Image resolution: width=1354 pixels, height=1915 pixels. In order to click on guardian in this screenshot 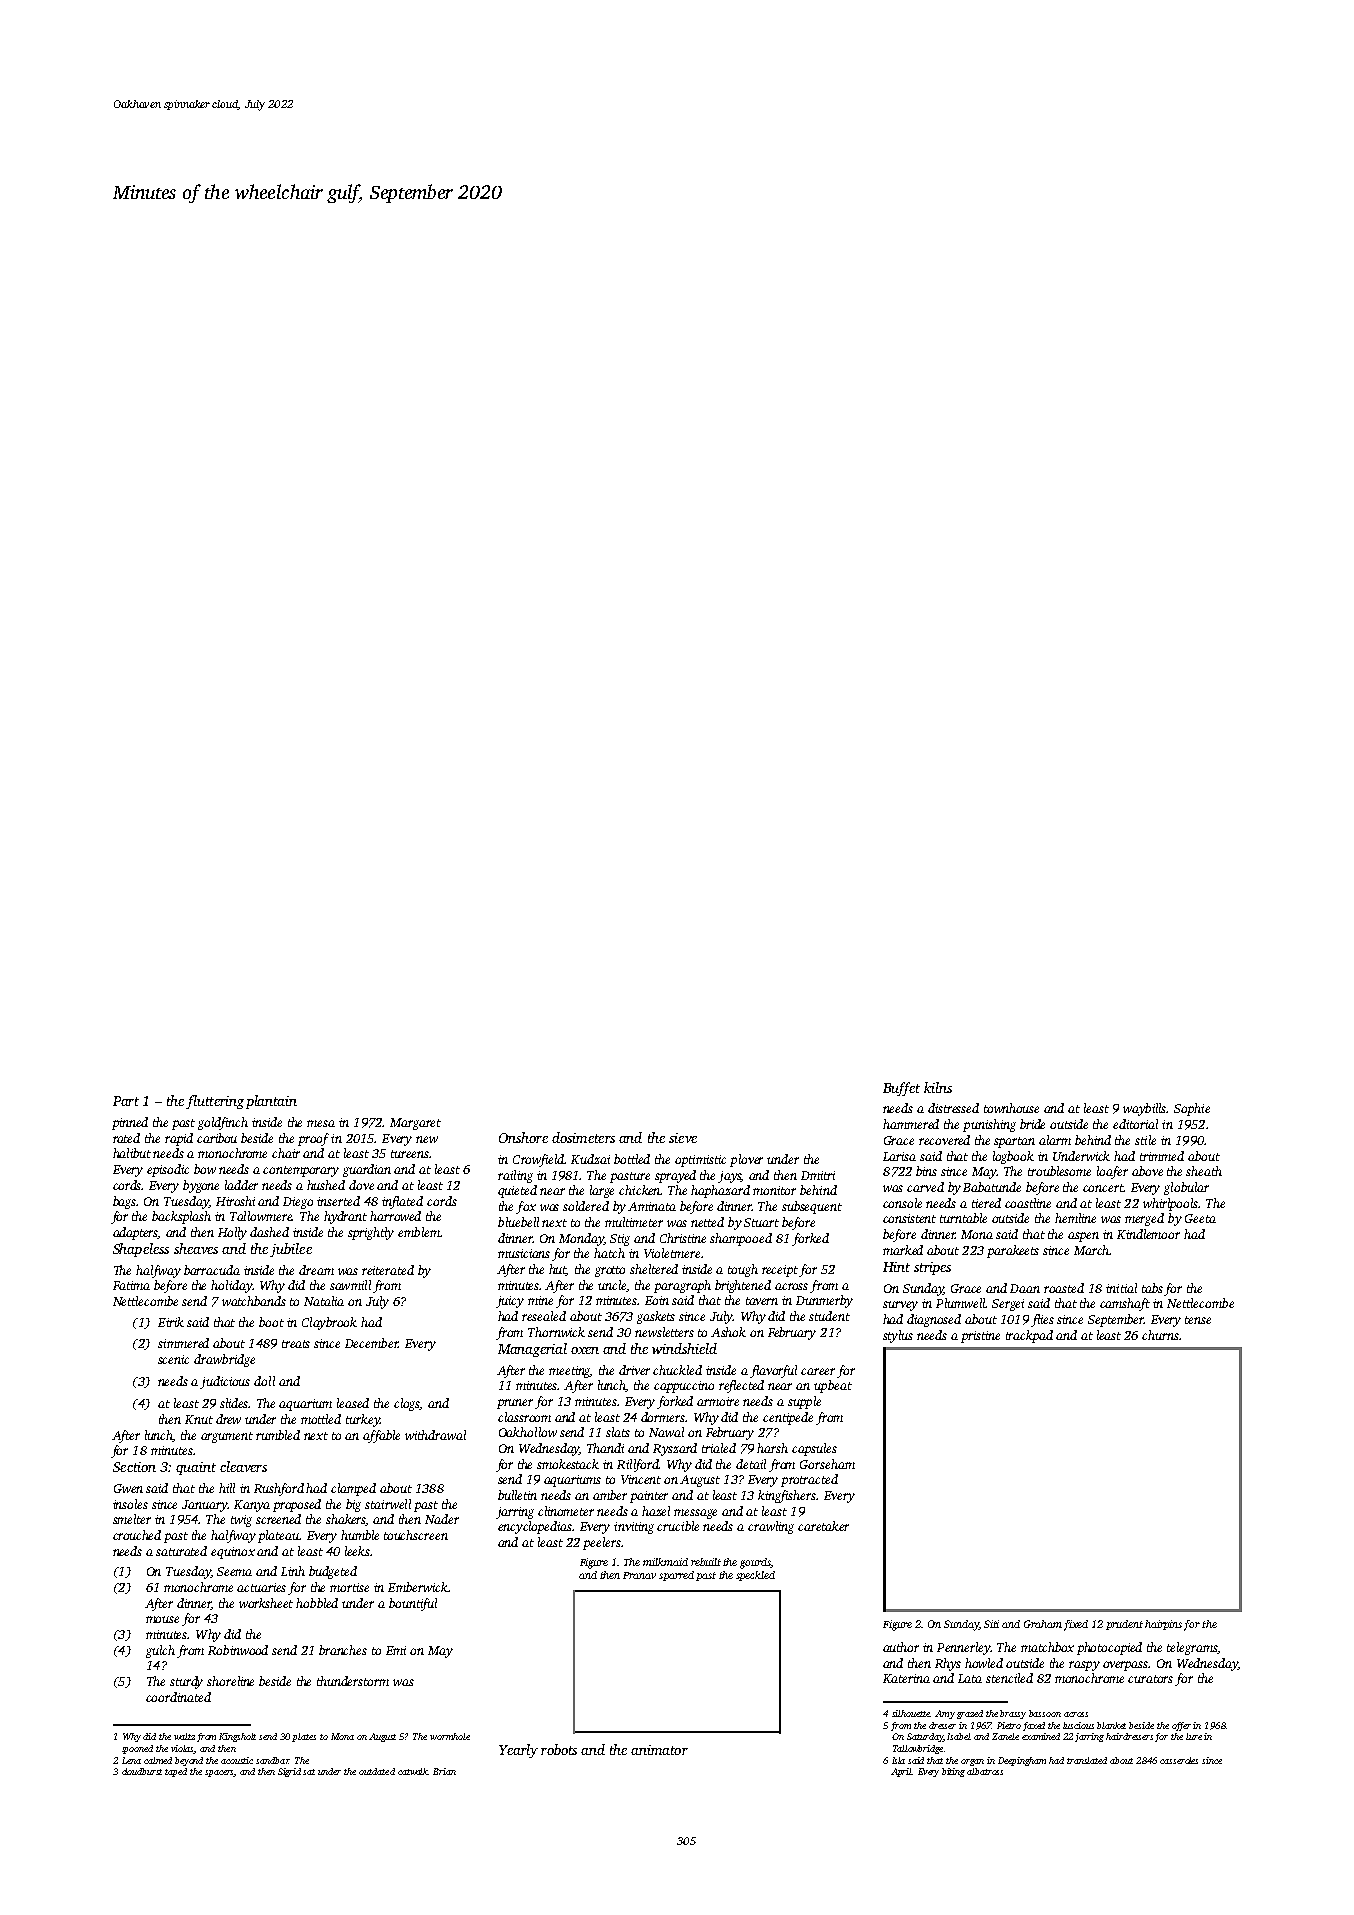, I will do `click(367, 1170)`.
